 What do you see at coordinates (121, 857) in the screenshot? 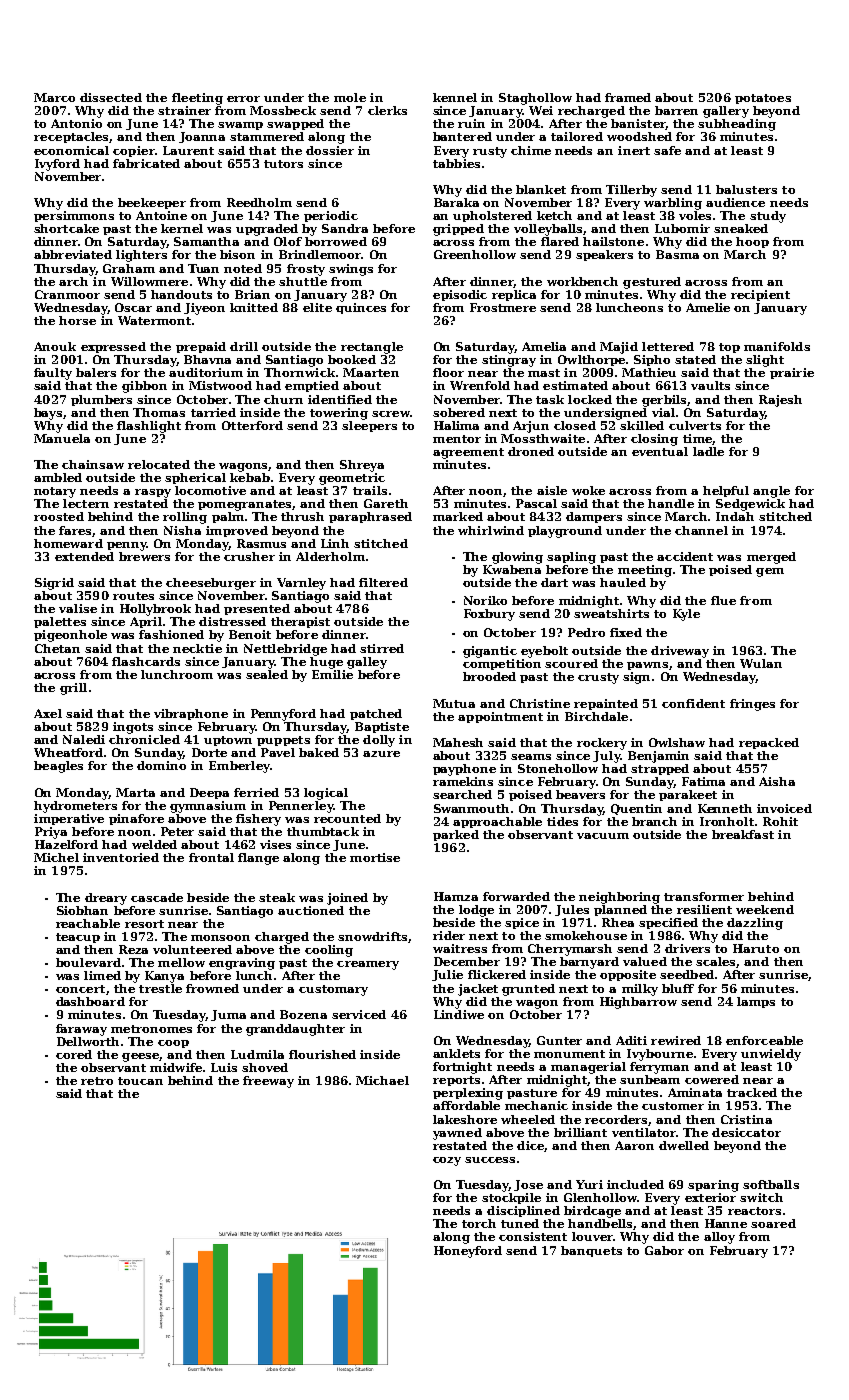
I see `inventoried` at bounding box center [121, 857].
